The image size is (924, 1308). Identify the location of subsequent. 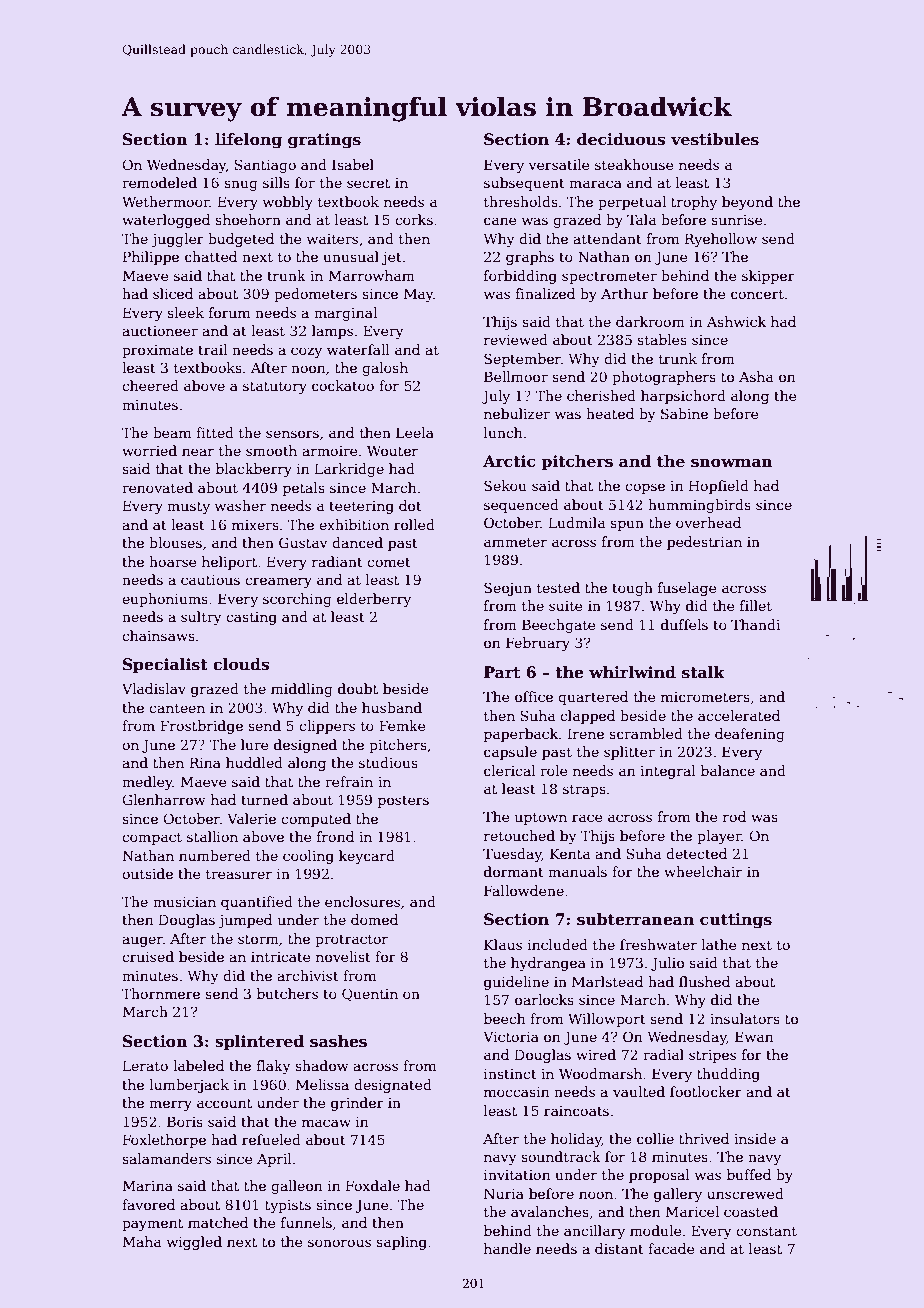
(524, 184).
